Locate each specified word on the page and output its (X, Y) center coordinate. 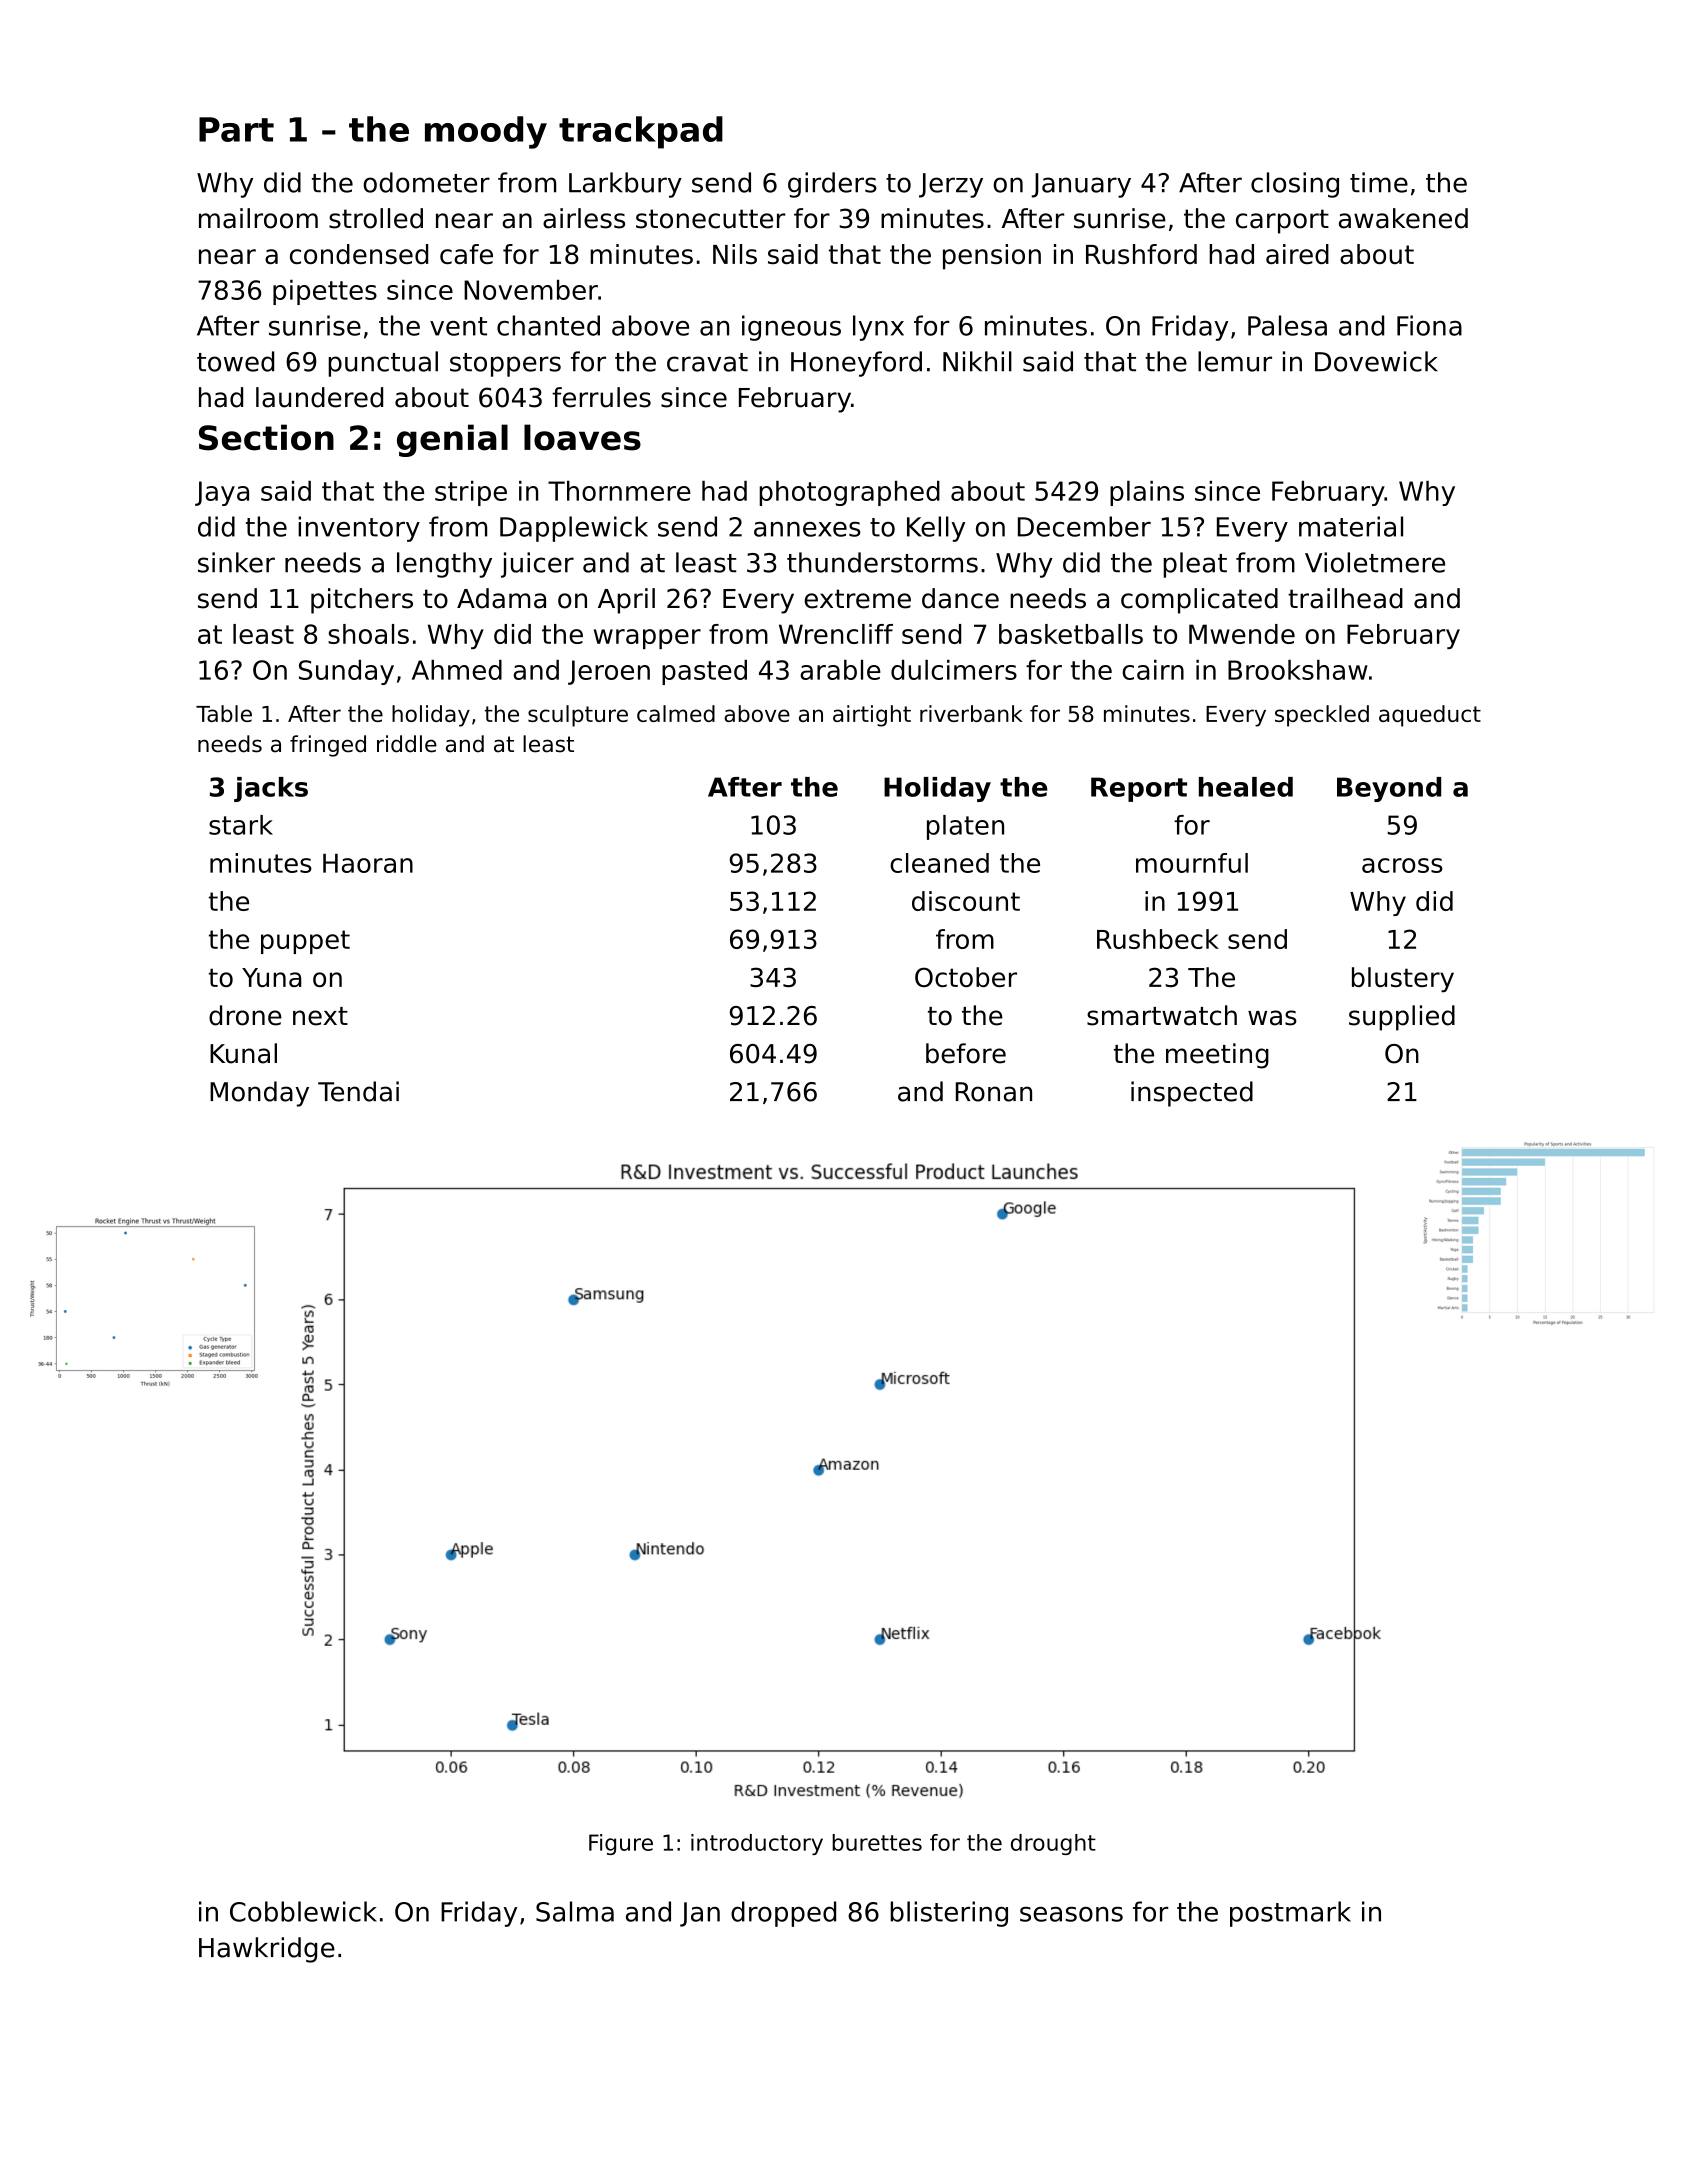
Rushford (1141, 254)
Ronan (994, 1092)
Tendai (358, 1091)
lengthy (444, 565)
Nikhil (977, 361)
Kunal (243, 1053)
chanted (548, 325)
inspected (1192, 1094)
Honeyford (856, 364)
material (1351, 526)
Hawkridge (267, 1950)
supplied (1402, 1018)
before (966, 1053)
